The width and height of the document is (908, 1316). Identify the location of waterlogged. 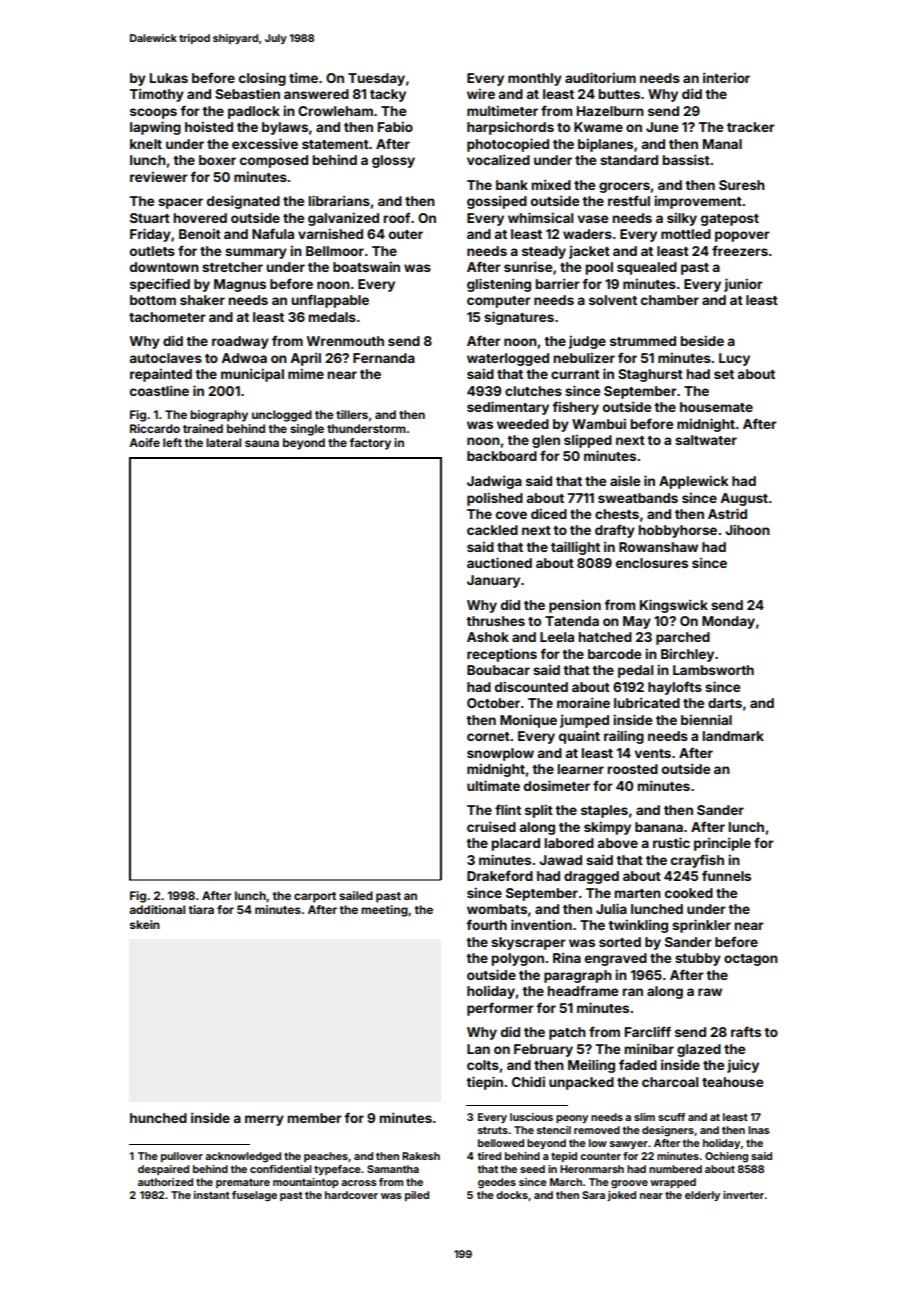
(508, 359).
